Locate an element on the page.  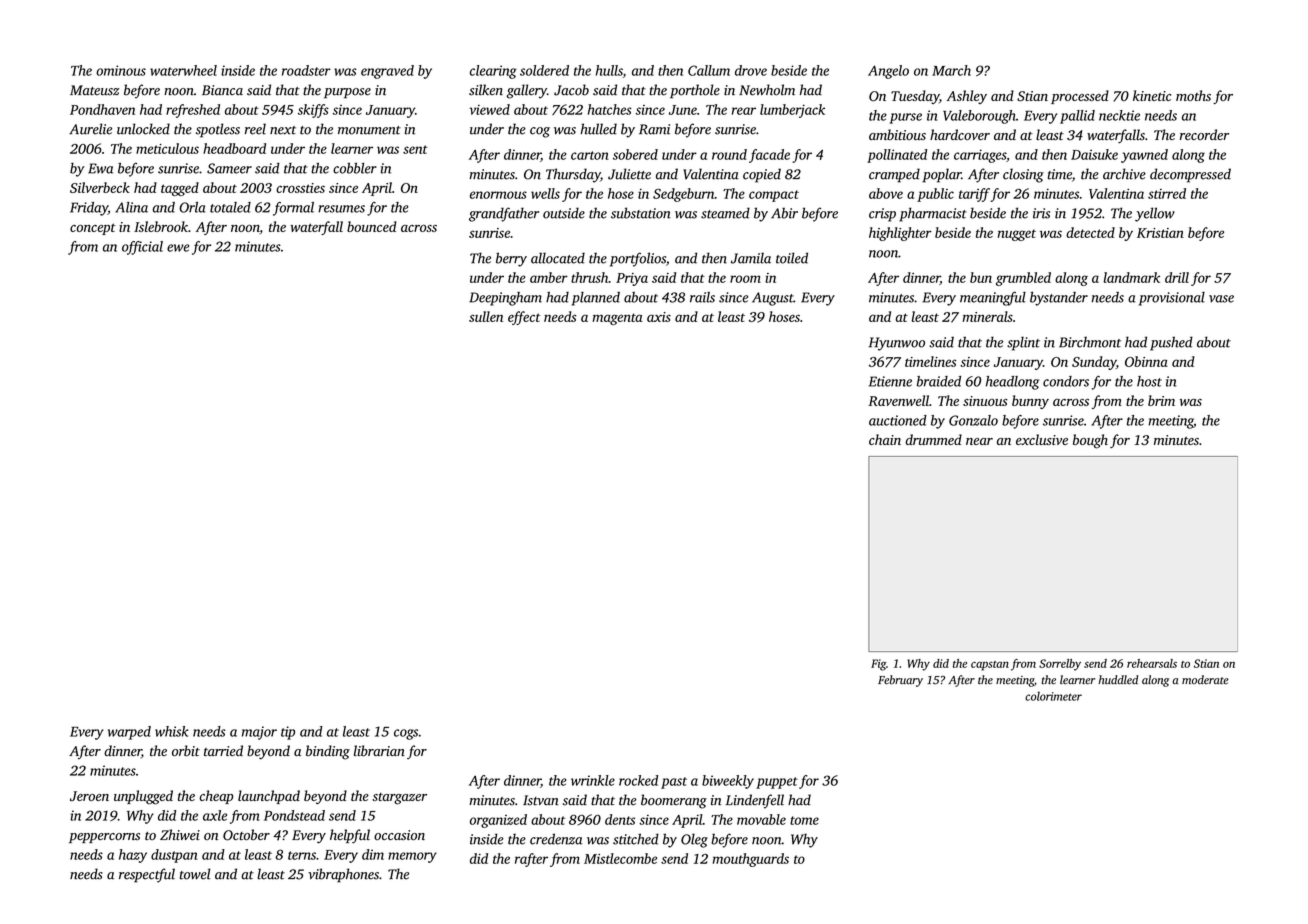
Callum is located at coordinates (709, 70).
